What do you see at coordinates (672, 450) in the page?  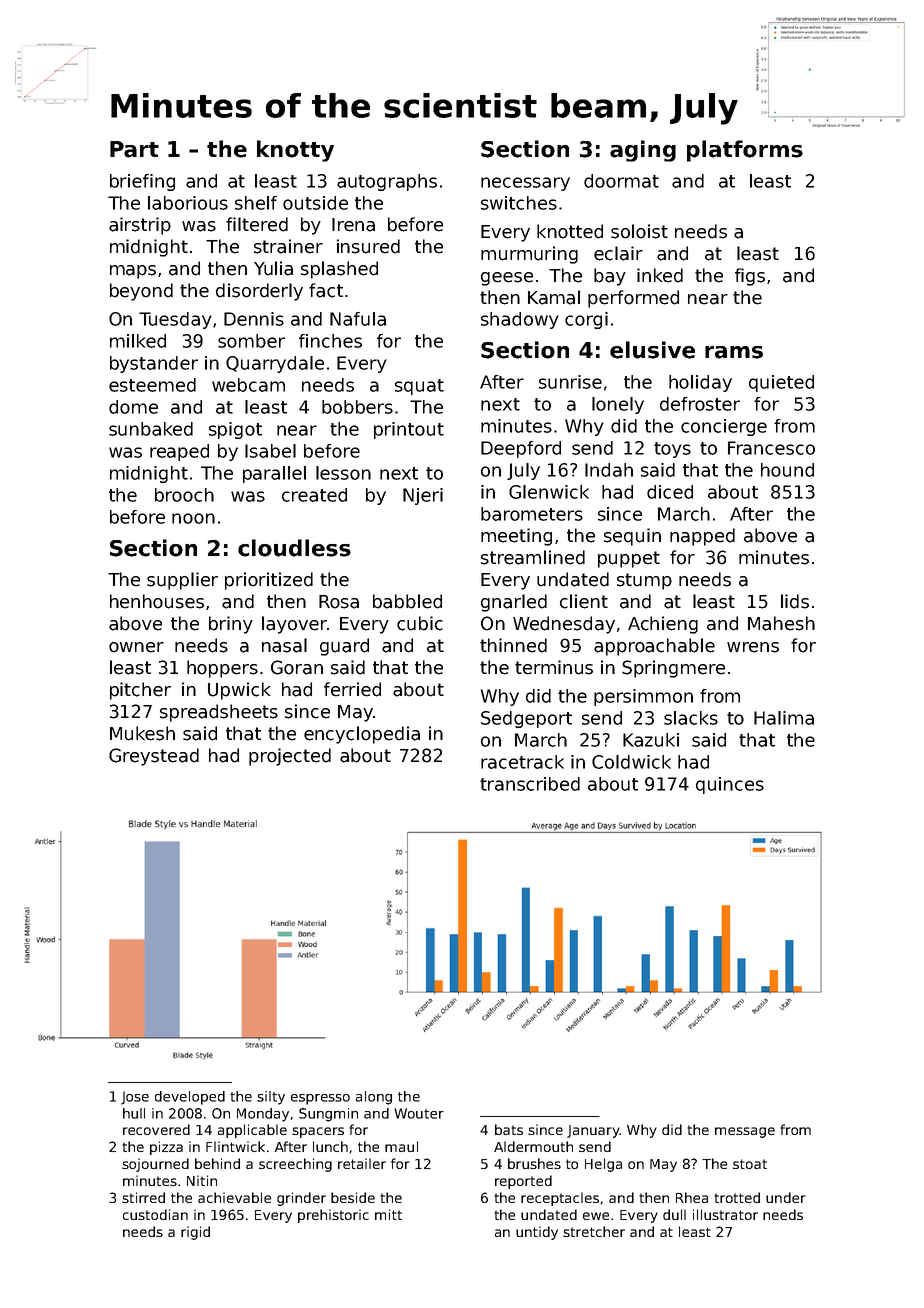 I see `toys` at bounding box center [672, 450].
